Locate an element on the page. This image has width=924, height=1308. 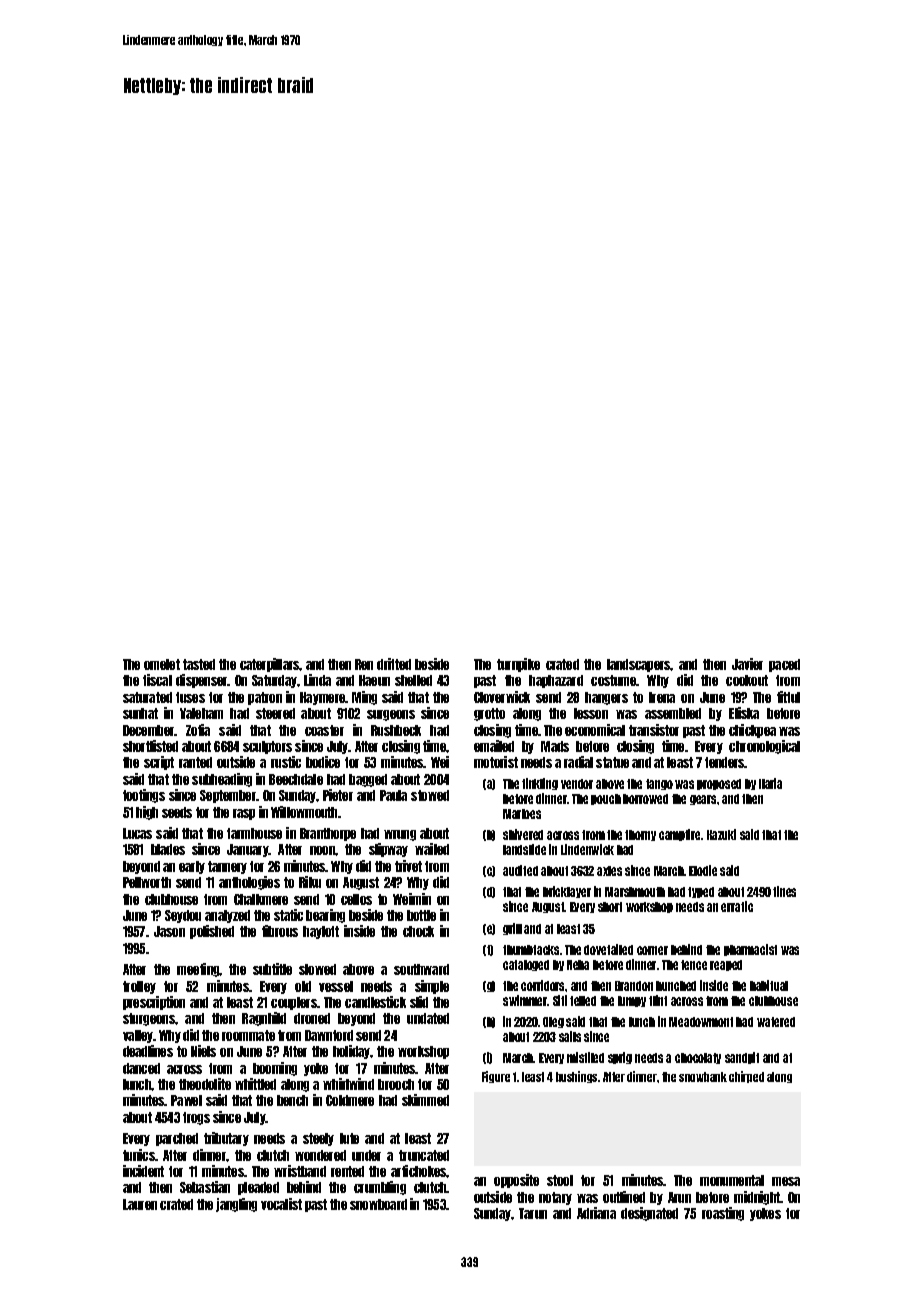
designated is located at coordinates (649, 1214).
